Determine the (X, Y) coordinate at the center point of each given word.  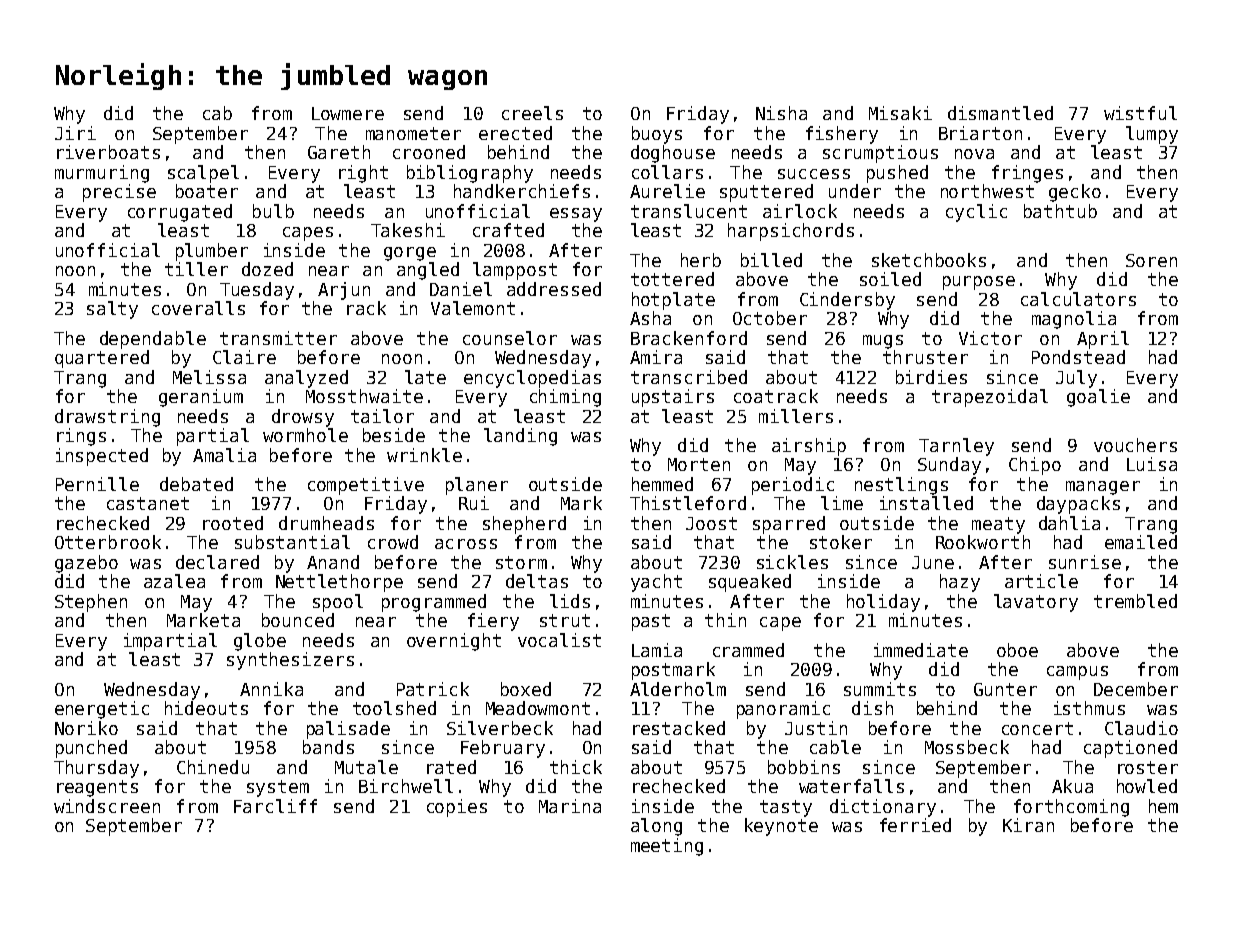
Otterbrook (108, 542)
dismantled (1000, 113)
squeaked (750, 583)
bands (328, 747)
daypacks (1078, 505)
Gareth (339, 152)
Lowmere (348, 113)
